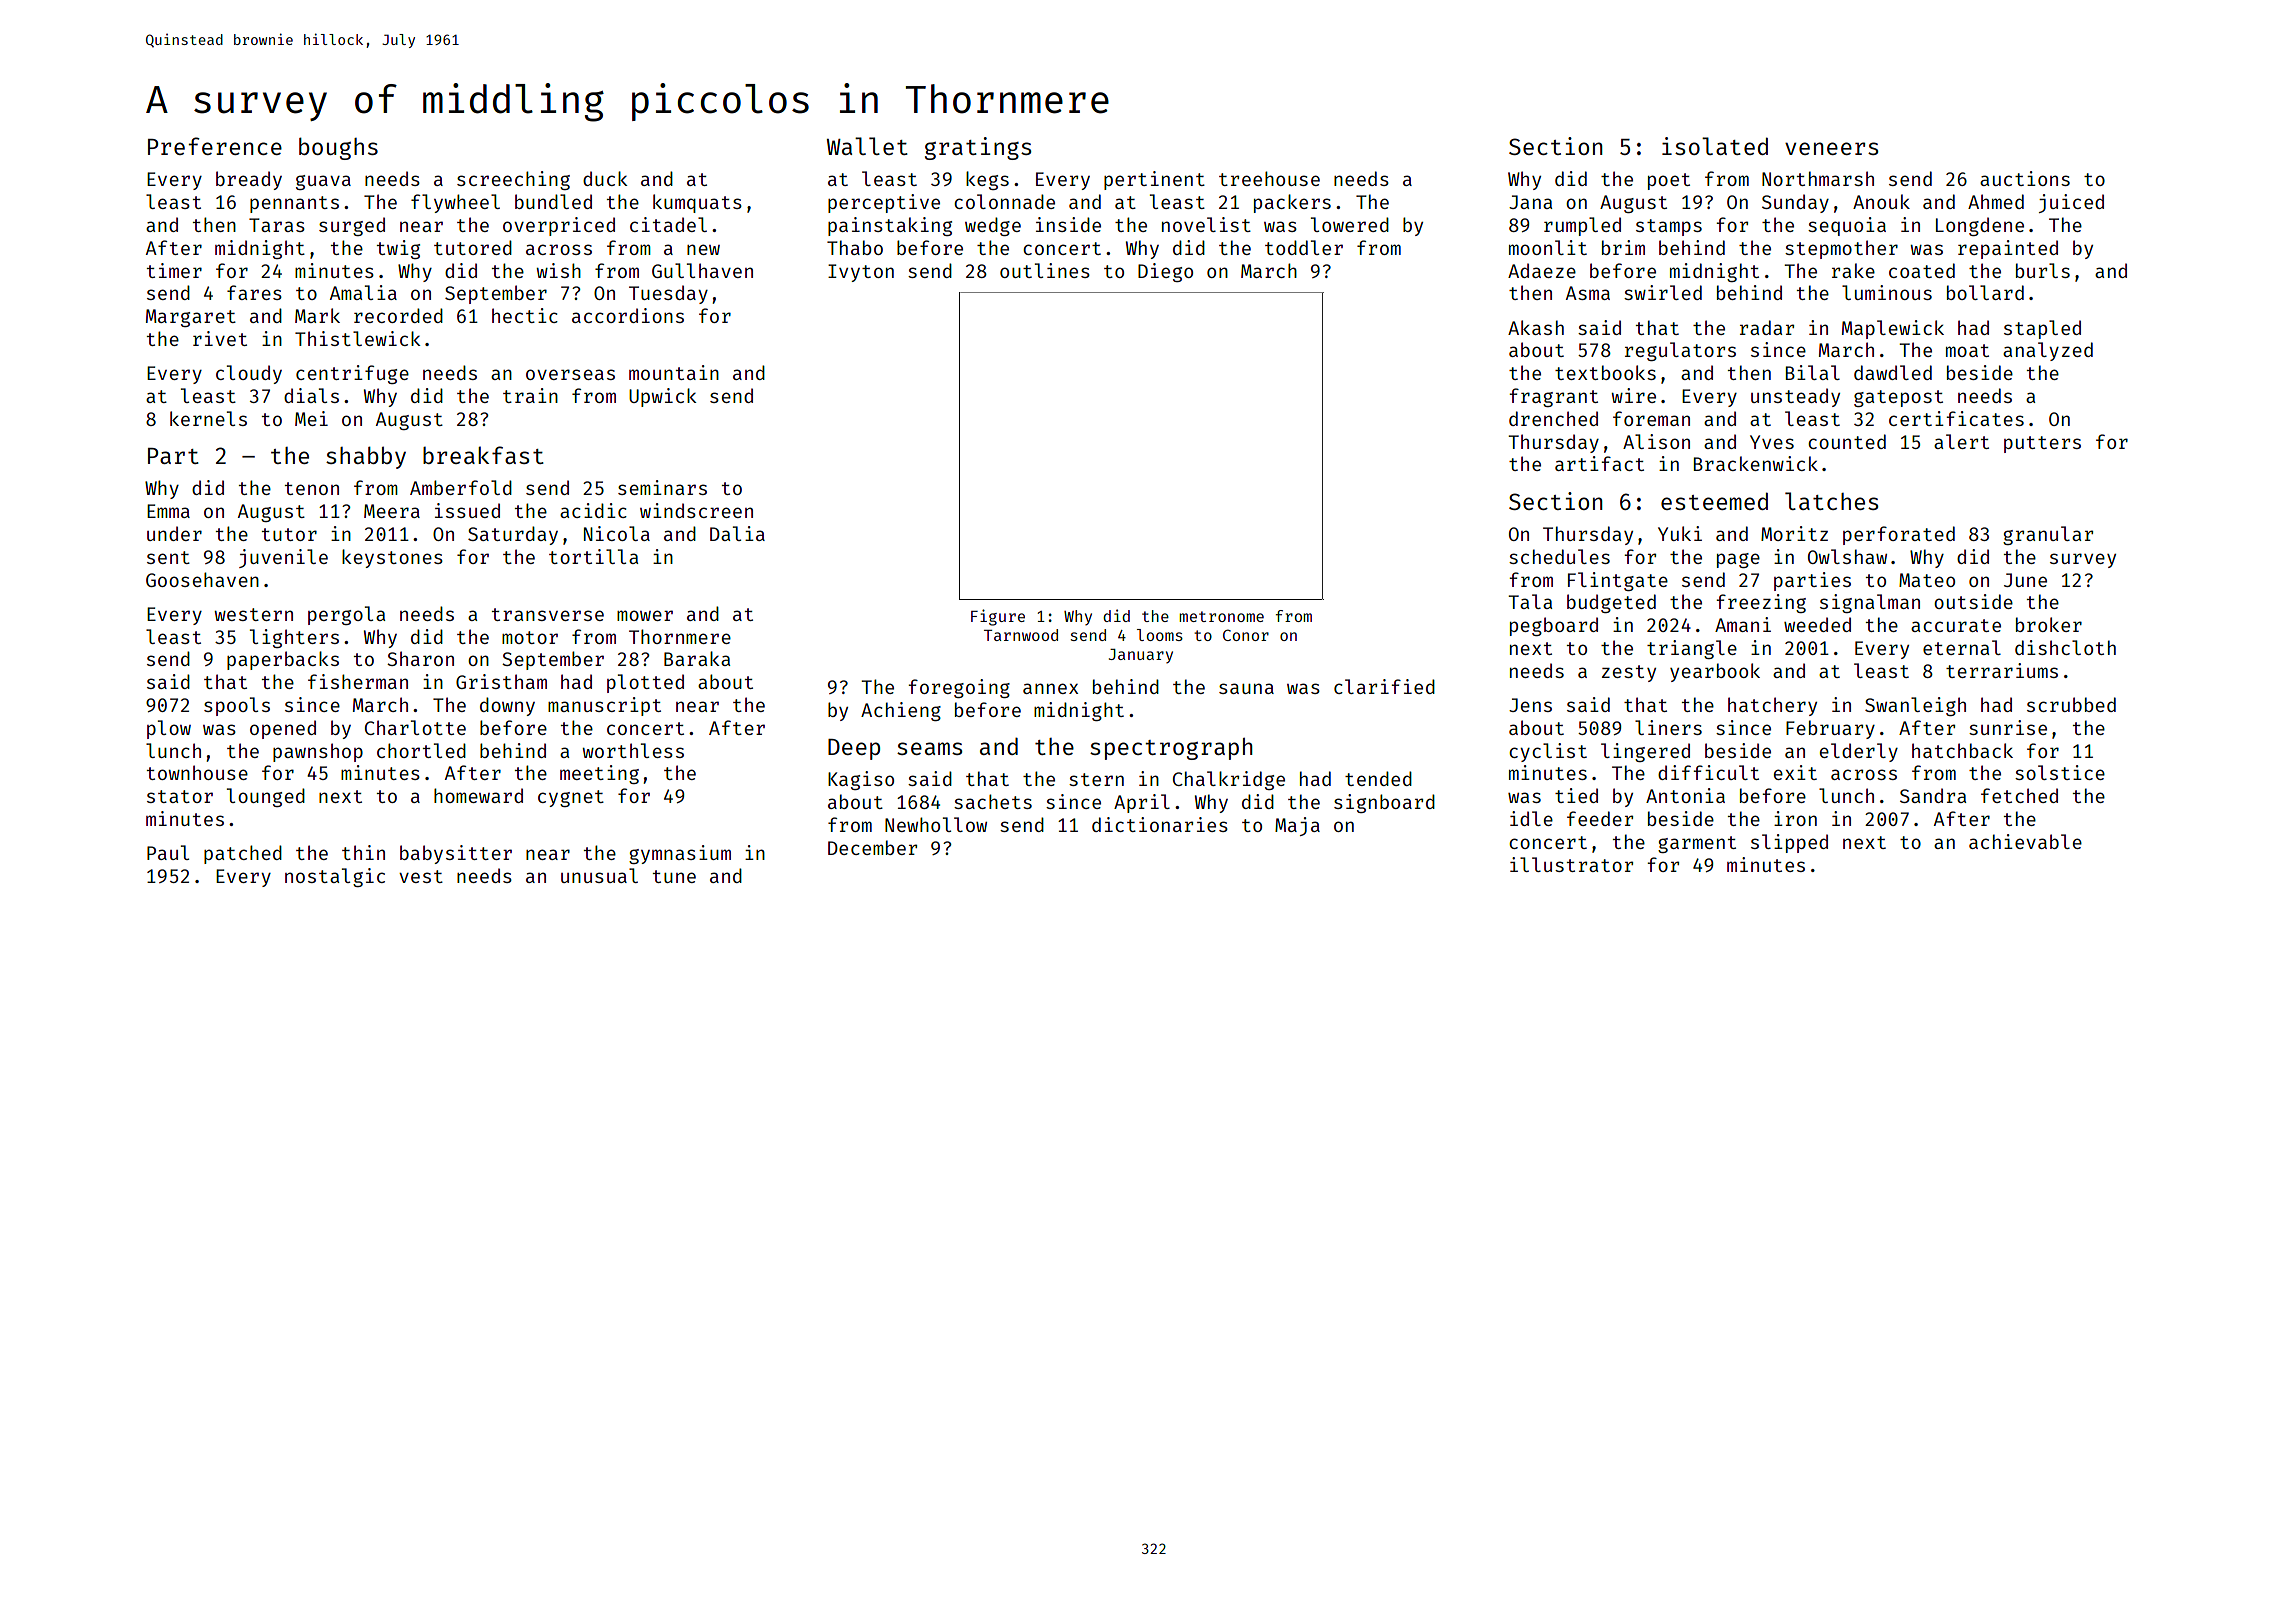 This screenshot has width=2282, height=1614. Describe the element at coordinates (1553, 418) in the screenshot. I see `drenched` at that location.
